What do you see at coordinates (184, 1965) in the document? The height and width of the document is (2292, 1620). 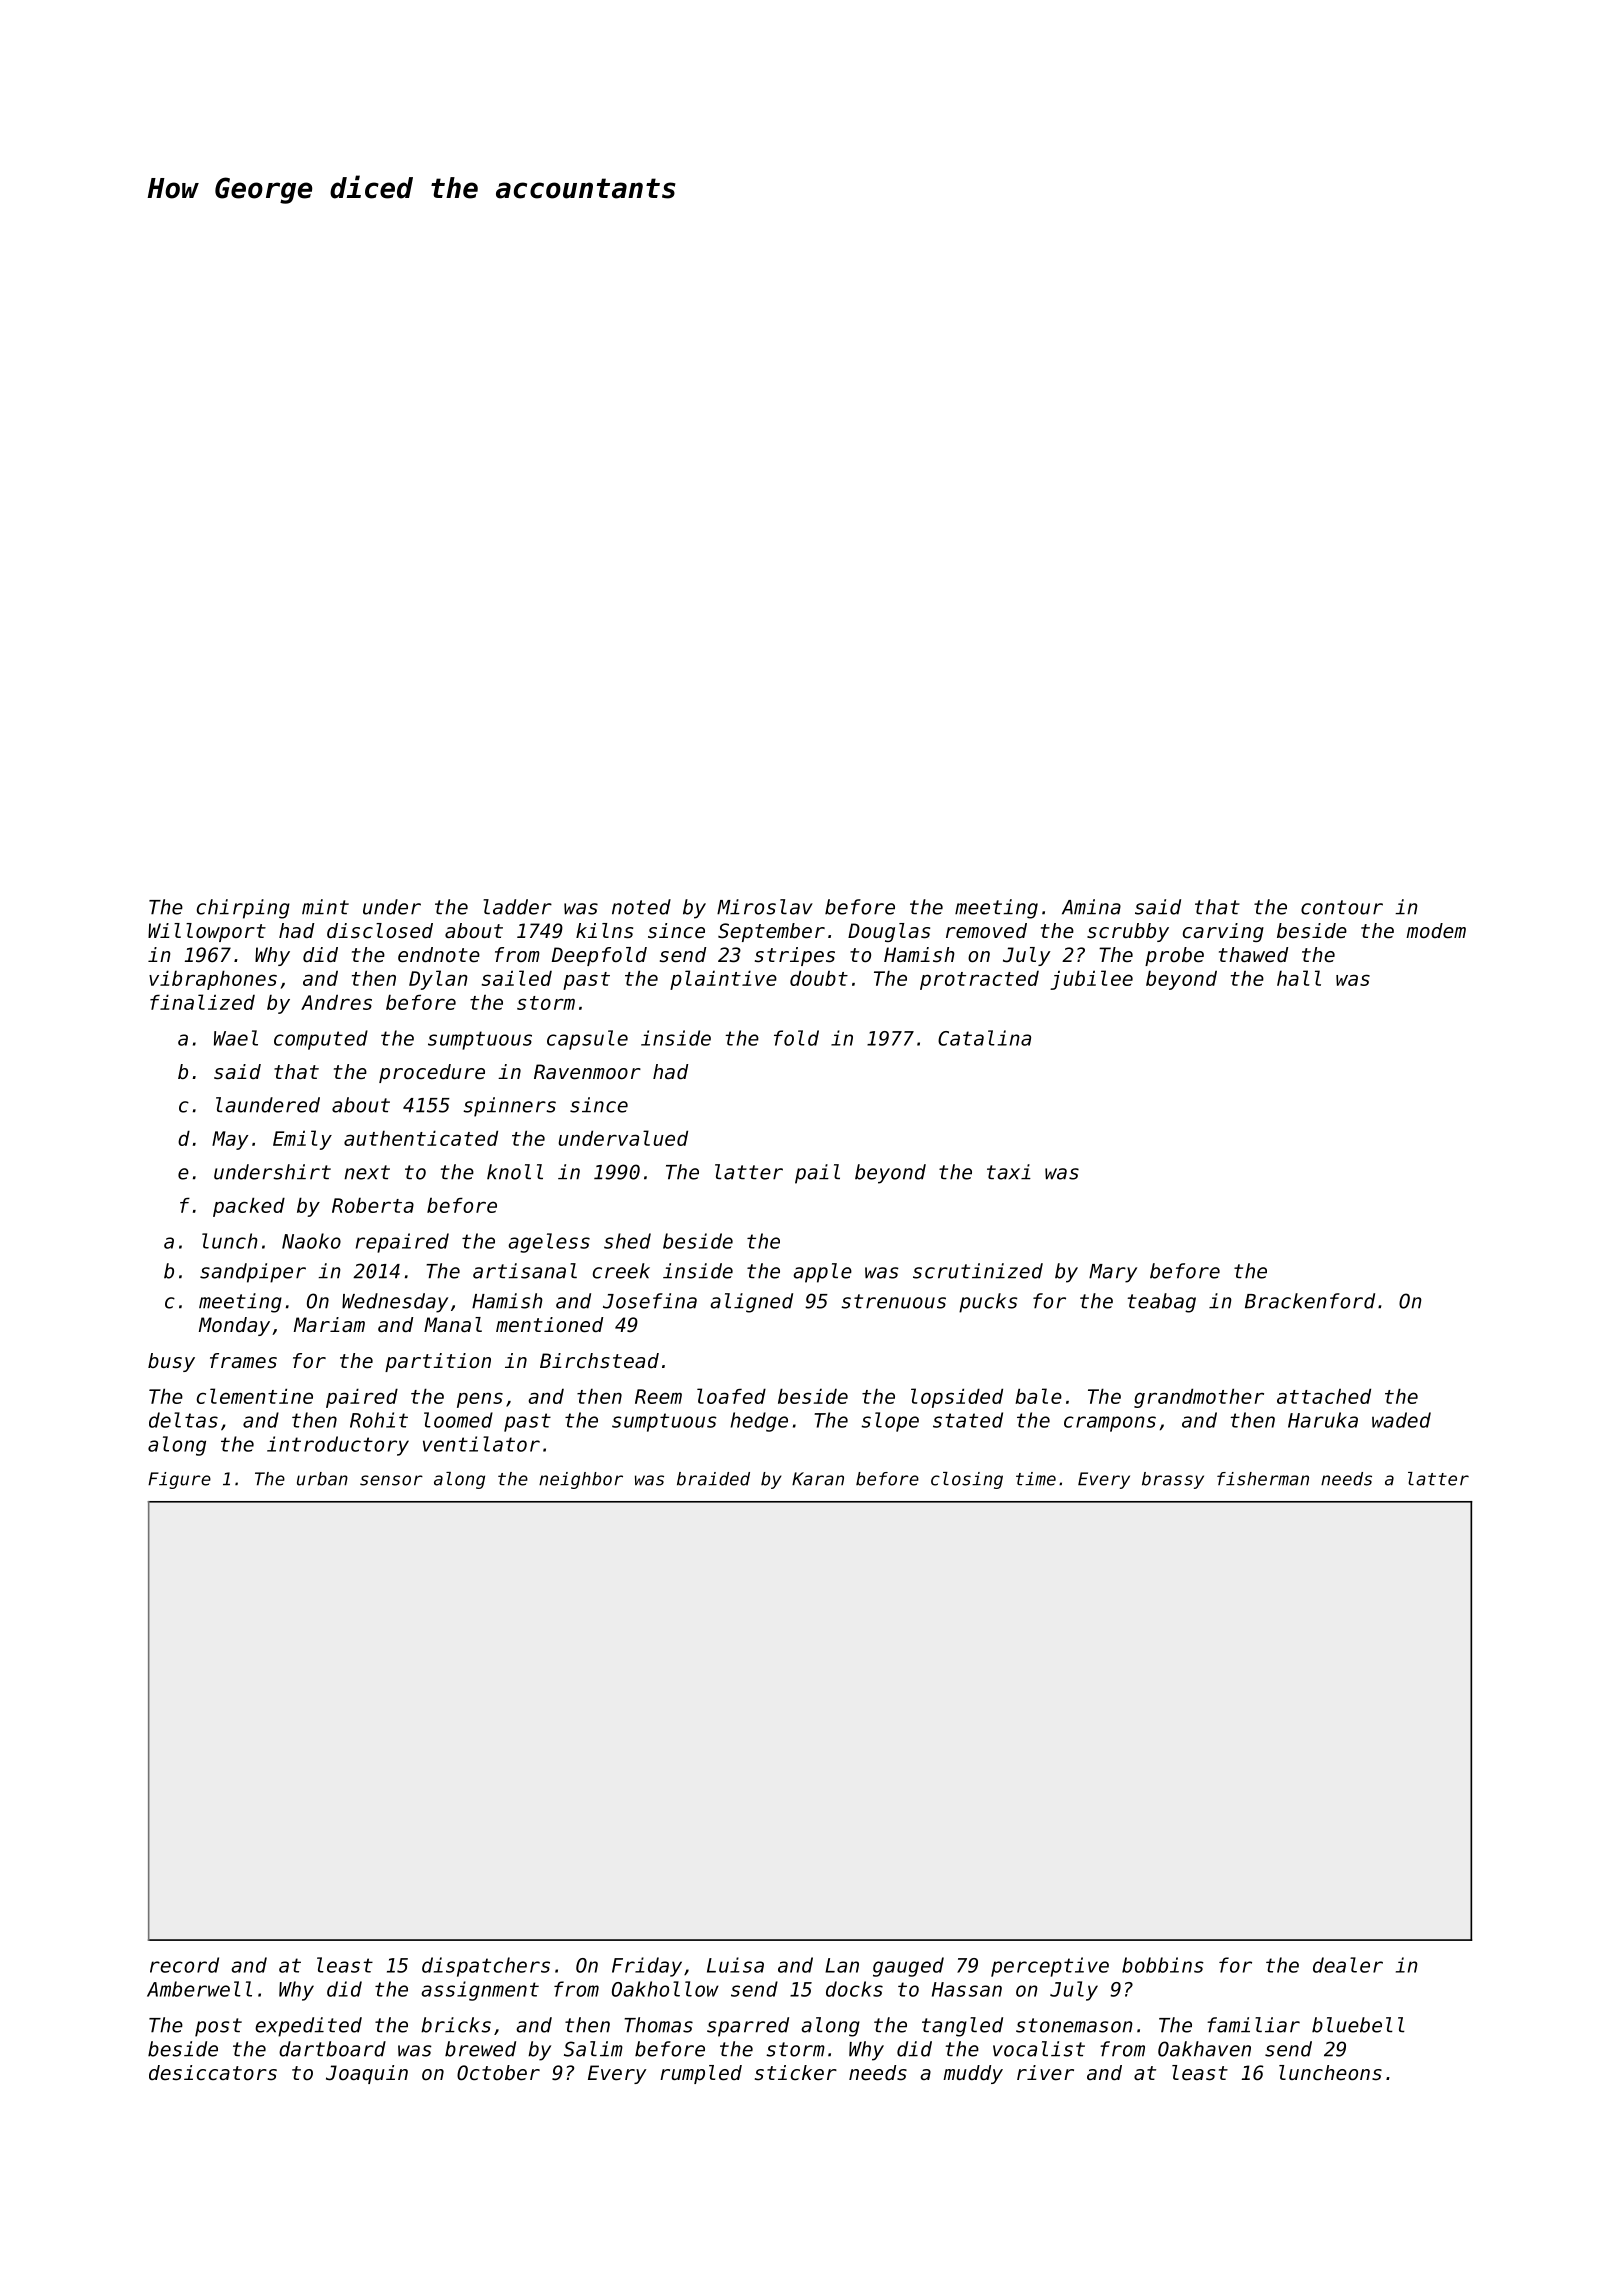 I see `record` at bounding box center [184, 1965].
